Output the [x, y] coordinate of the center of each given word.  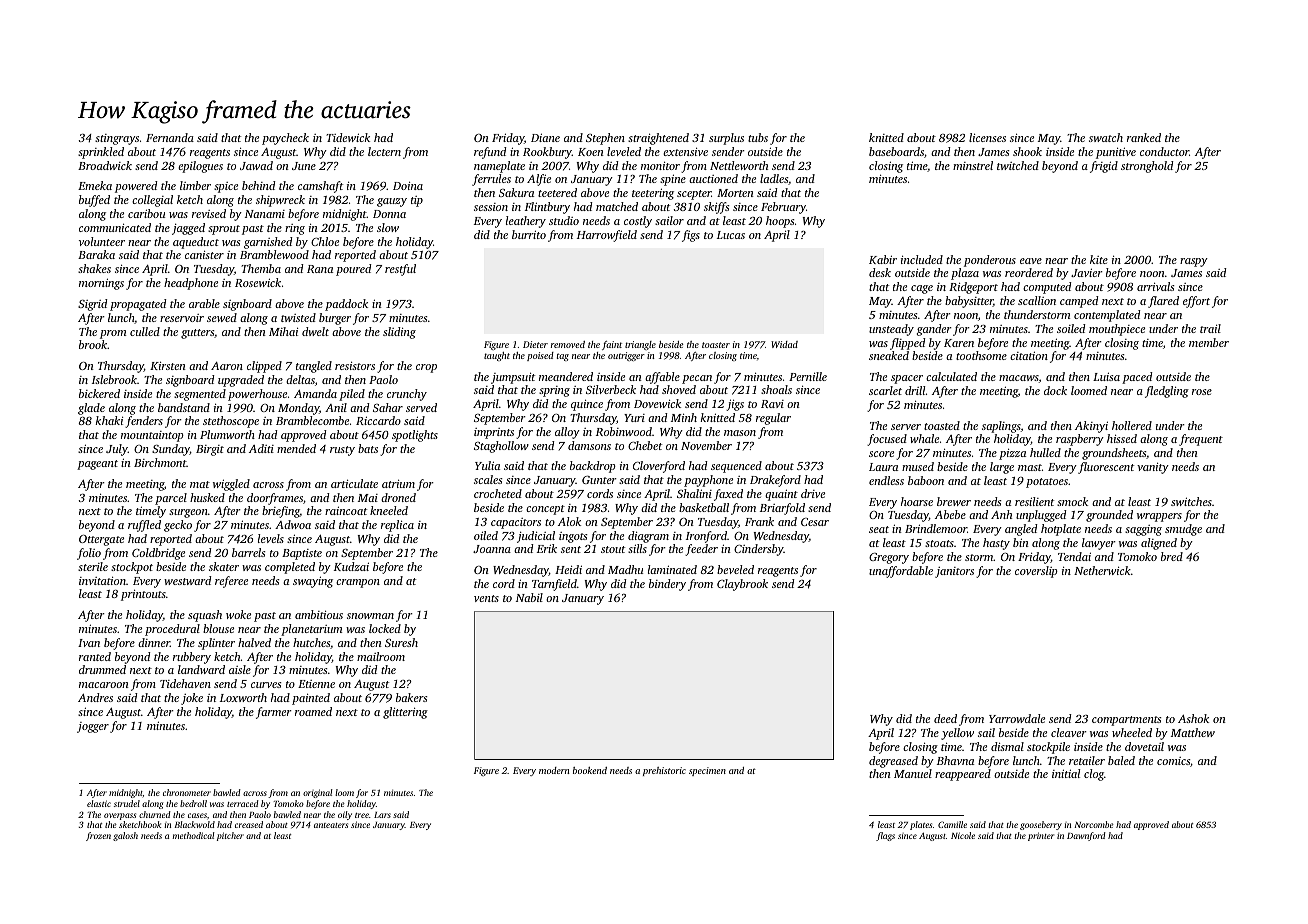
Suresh [401, 642]
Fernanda [170, 137]
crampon [358, 583]
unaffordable [901, 572]
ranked [1144, 137]
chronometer [187, 792]
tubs [758, 137]
